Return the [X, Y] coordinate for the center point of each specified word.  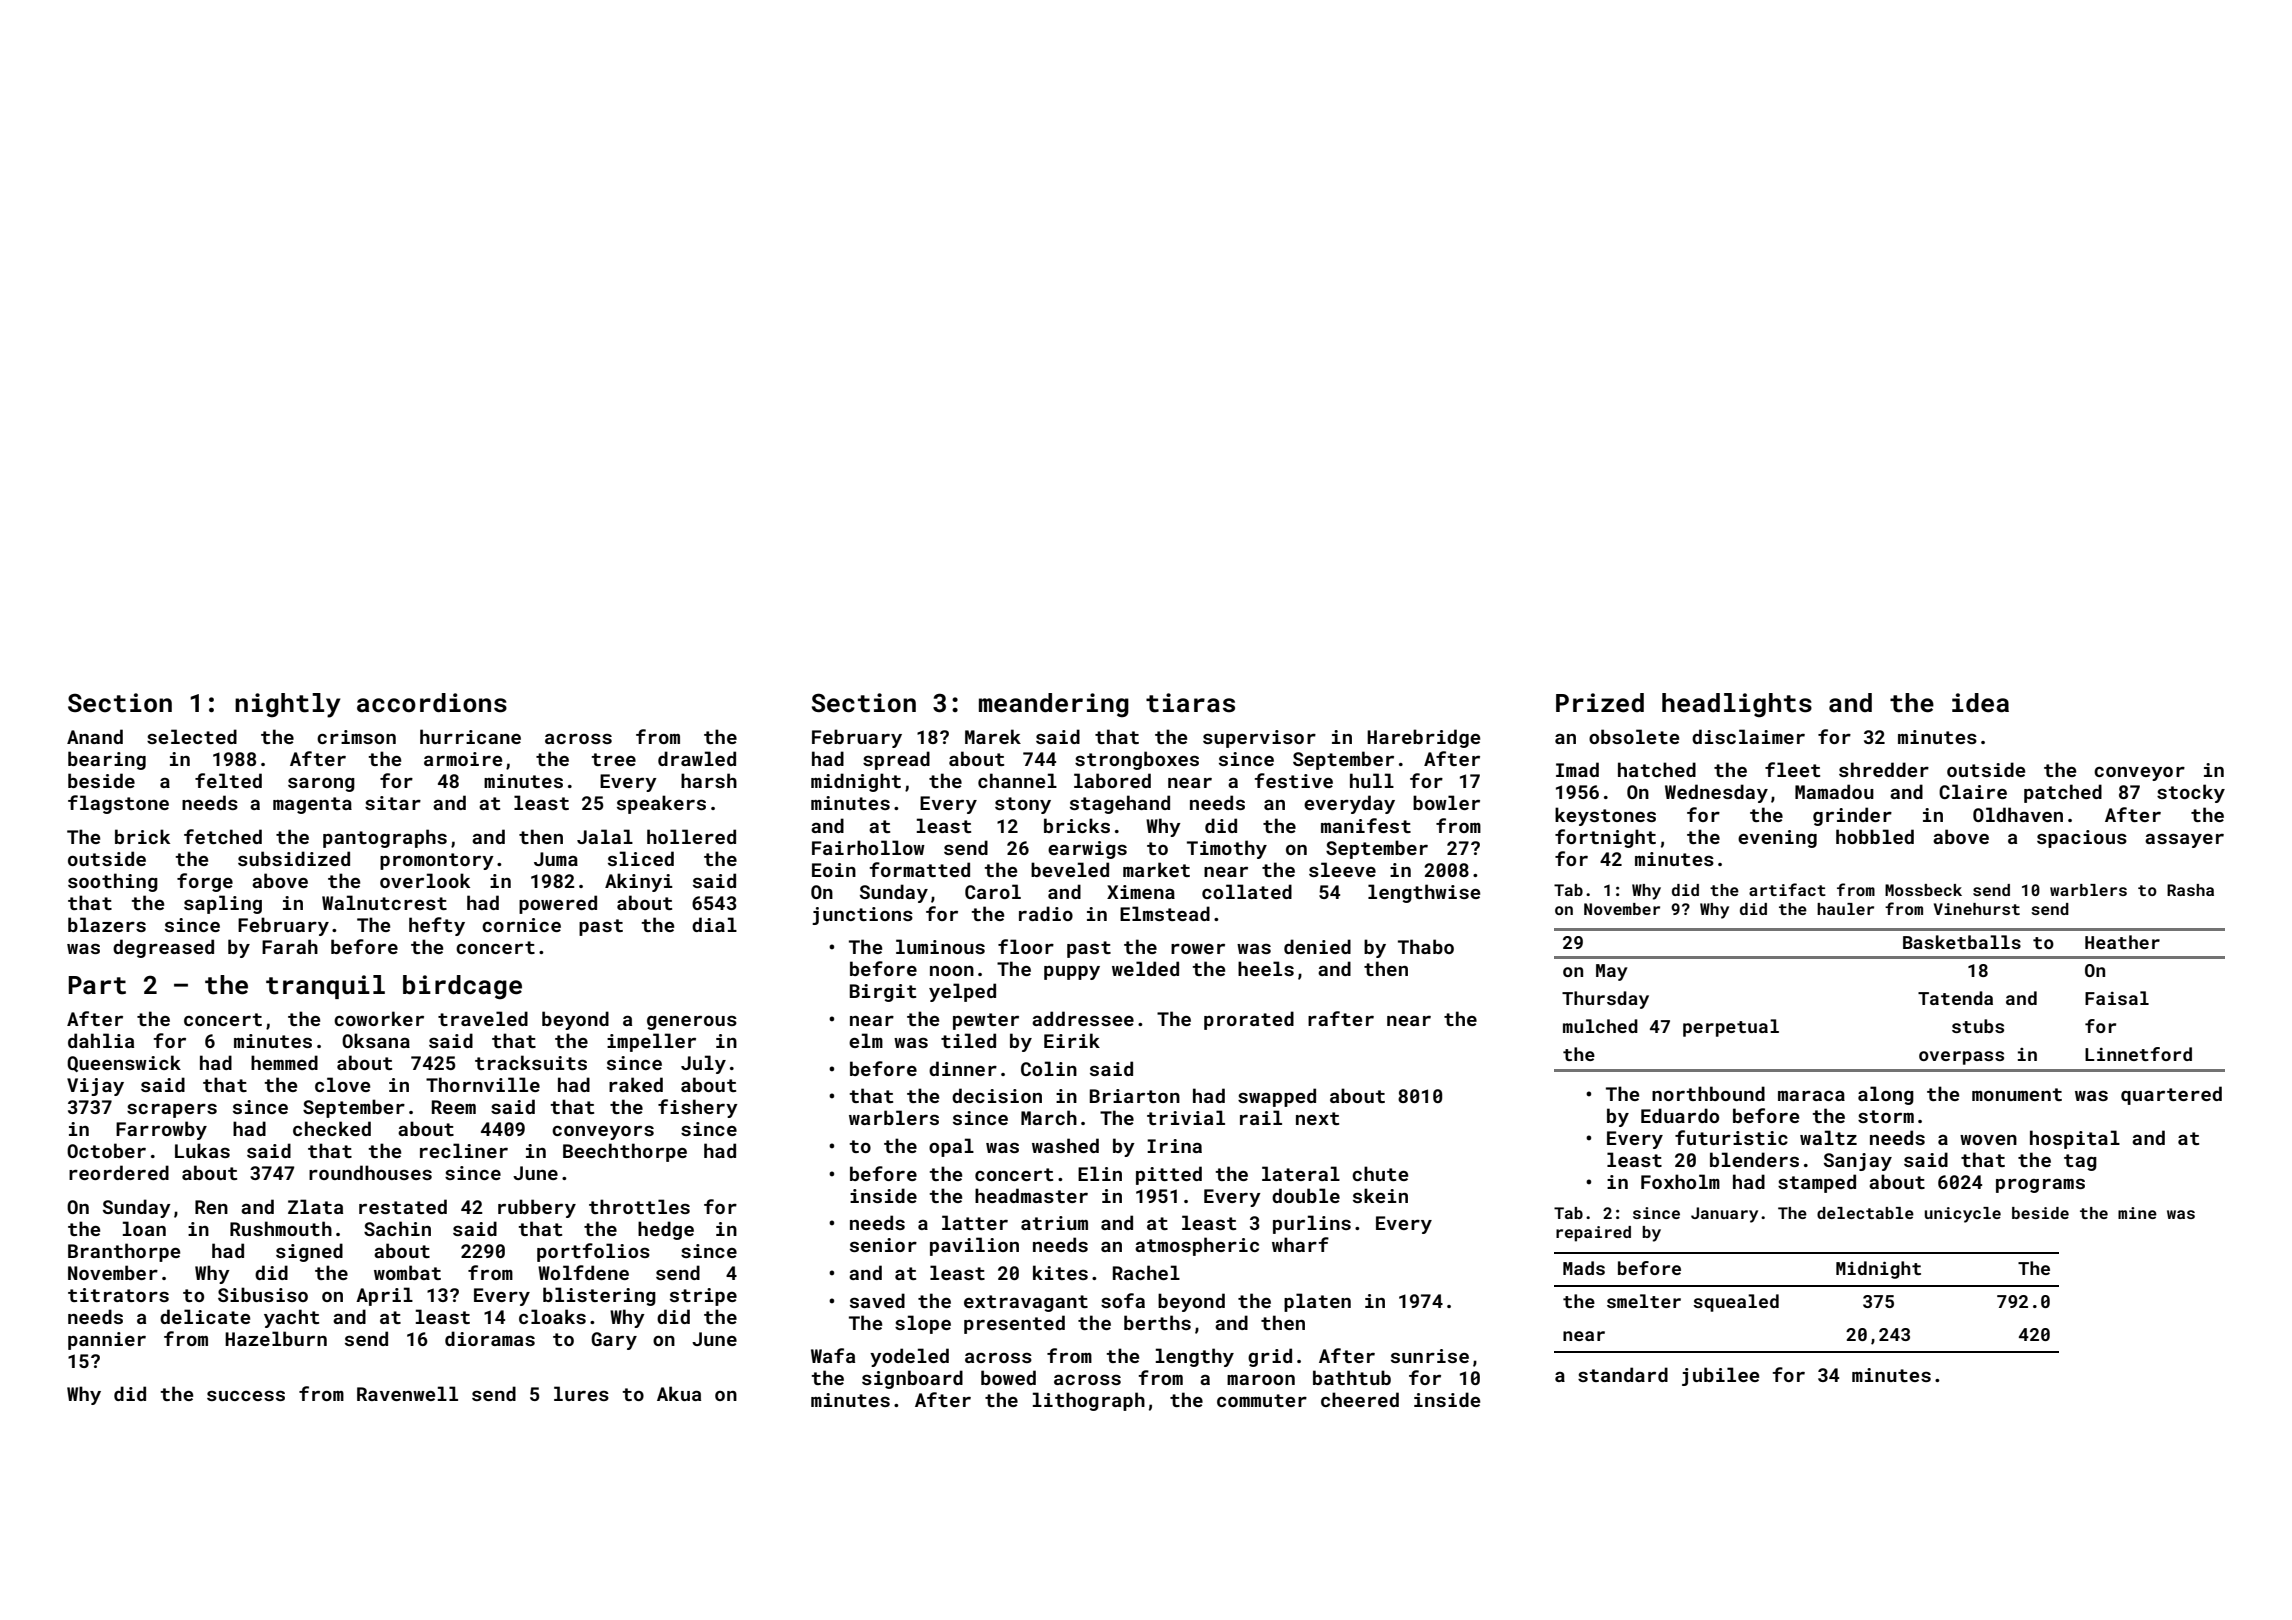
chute [1380, 1173]
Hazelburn [276, 1338]
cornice [521, 925]
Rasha [2190, 890]
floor [1026, 946]
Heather [2122, 942]
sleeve [1342, 869]
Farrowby [161, 1130]
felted [228, 780]
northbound [1708, 1093]
